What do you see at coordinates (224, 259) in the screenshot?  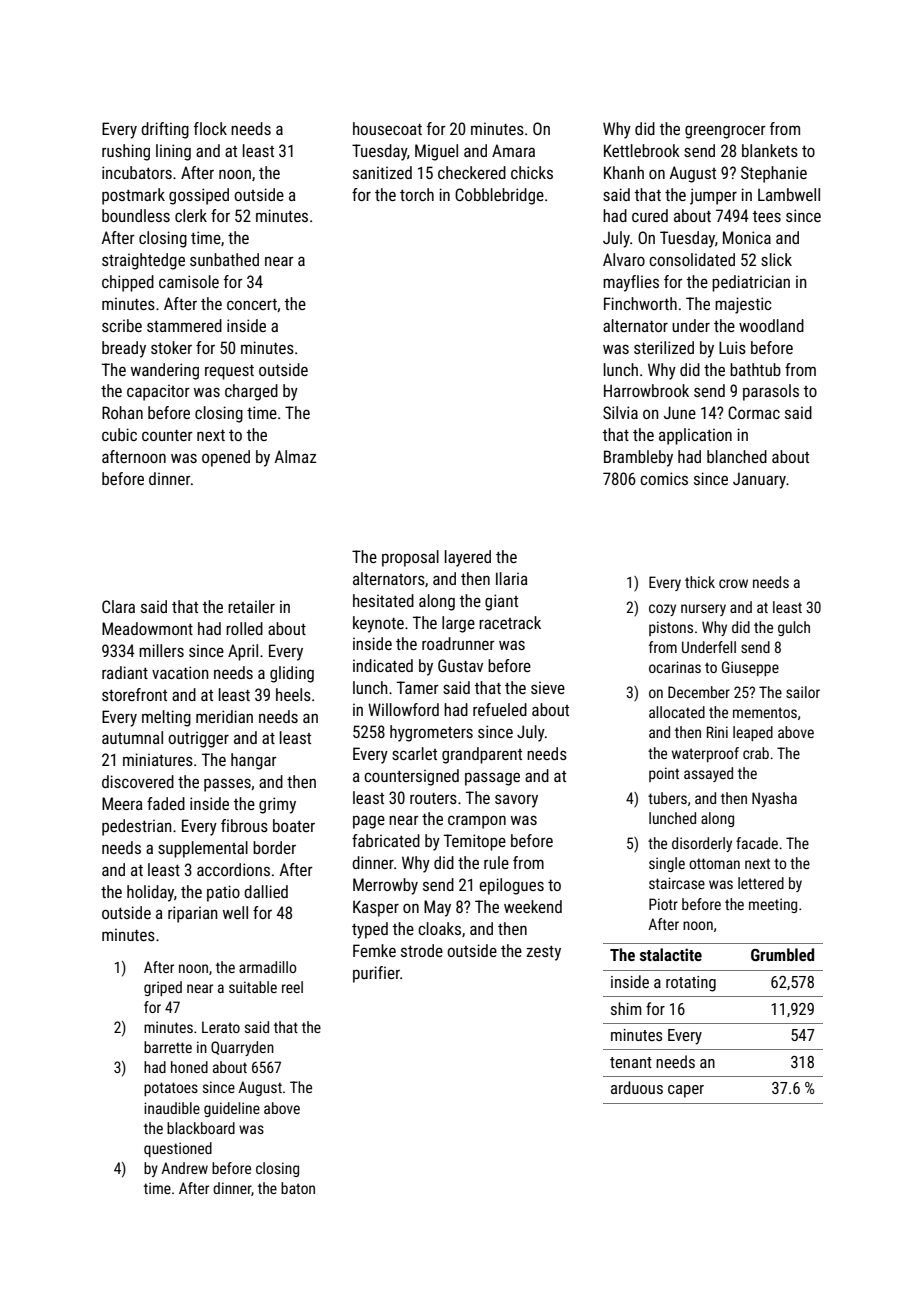 I see `sunbathed` at bounding box center [224, 259].
